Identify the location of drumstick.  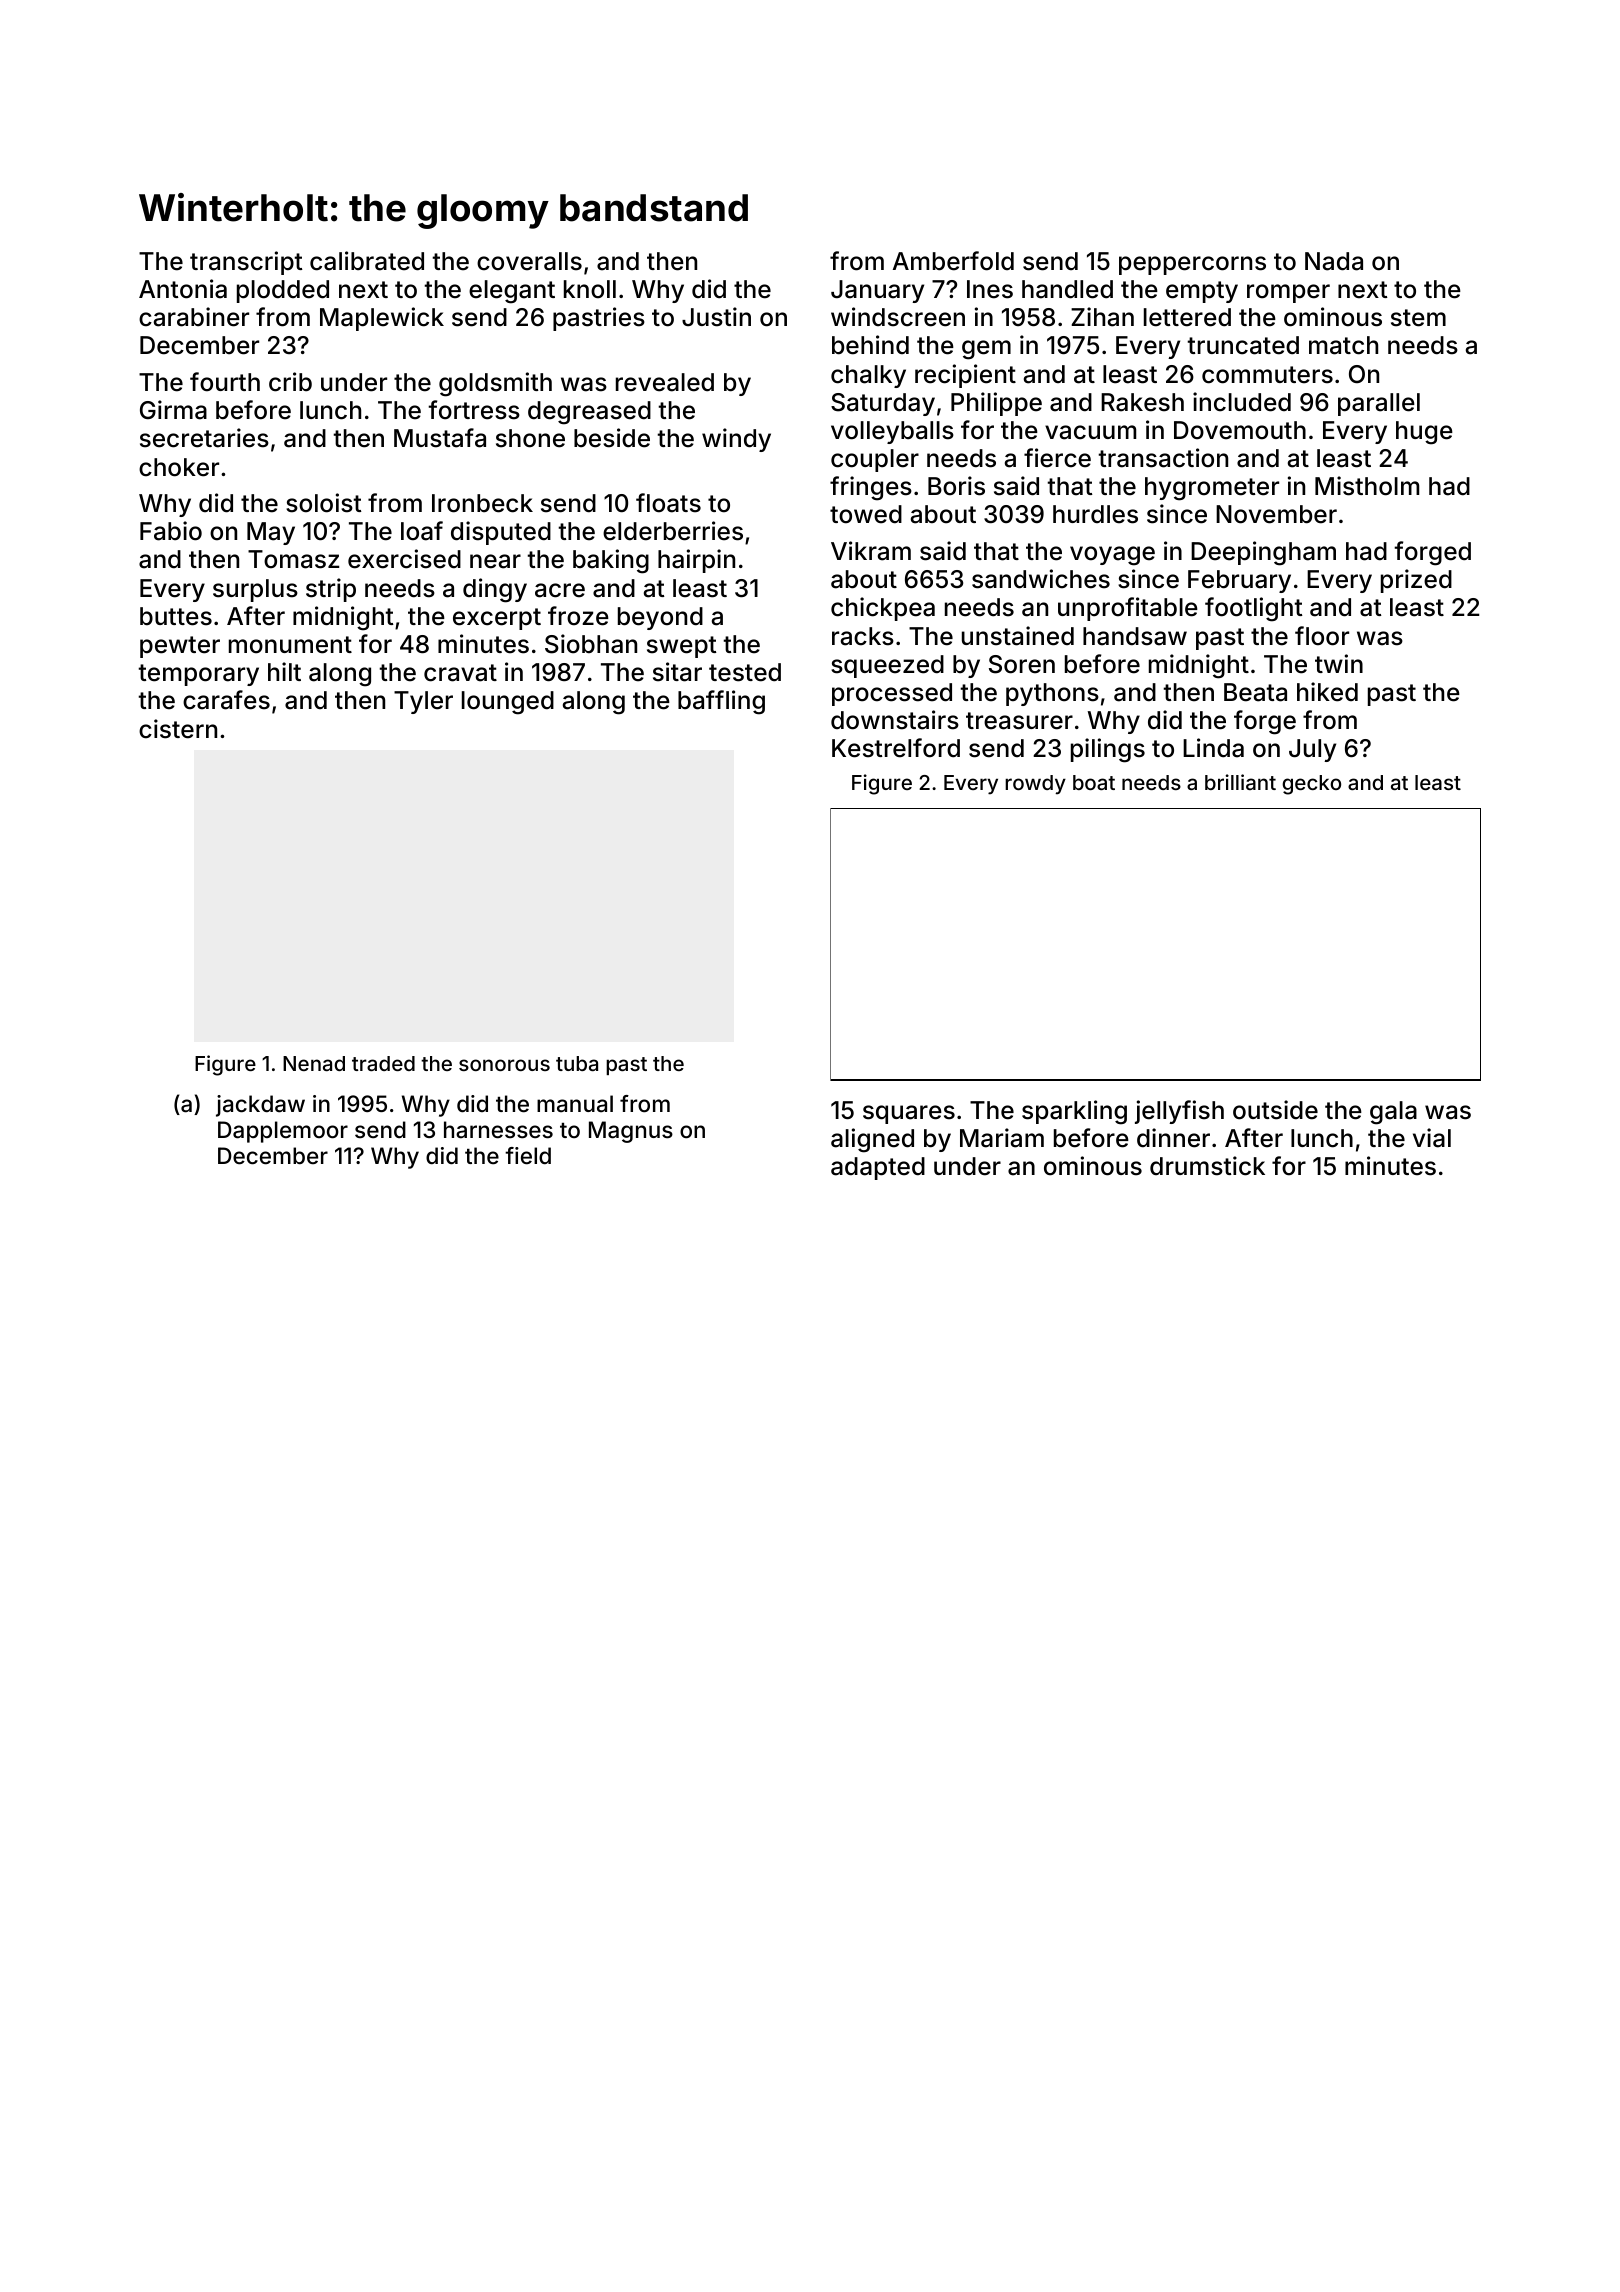
(1207, 1166).
